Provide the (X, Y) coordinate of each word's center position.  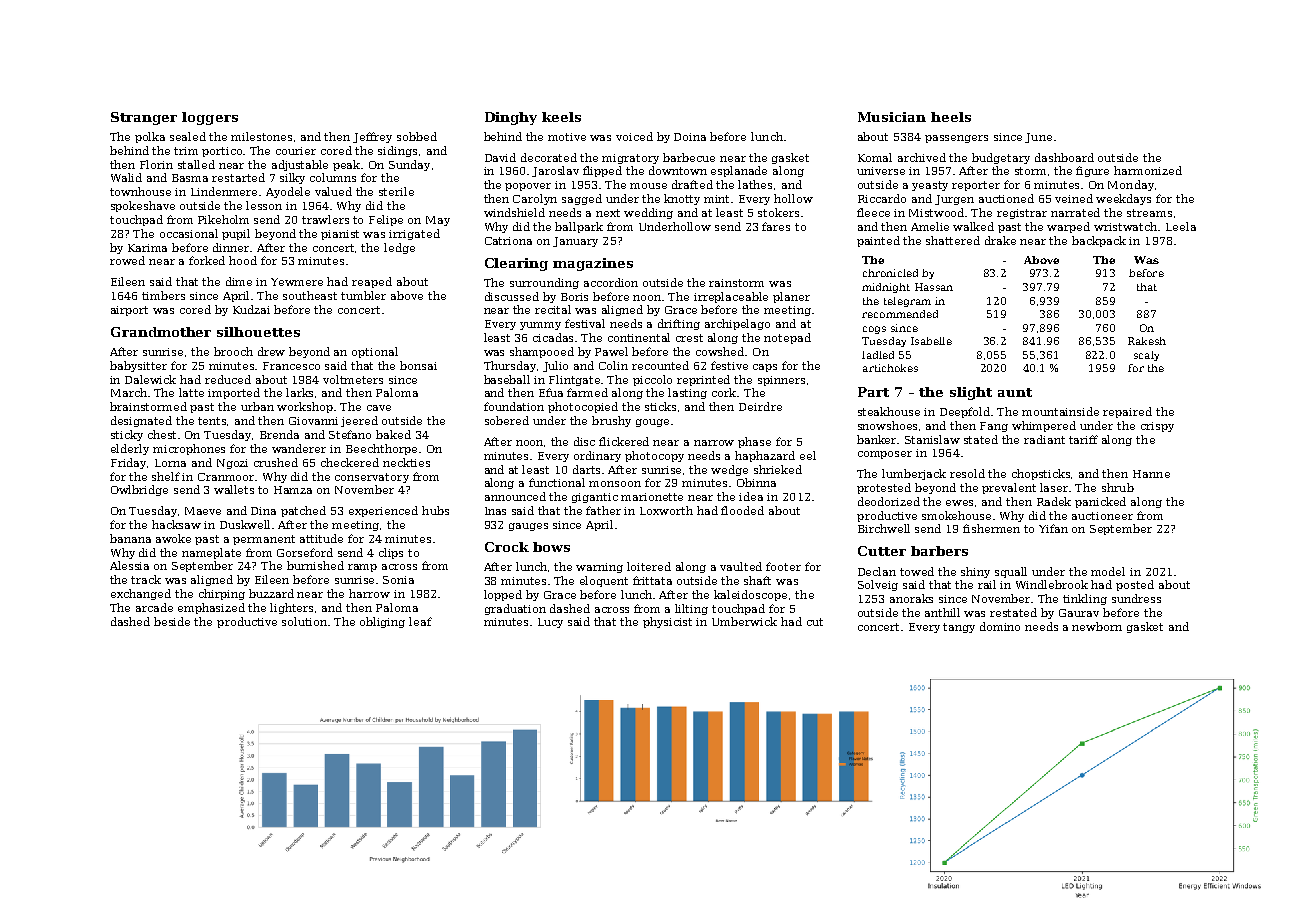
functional (557, 482)
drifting (679, 324)
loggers (210, 118)
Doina (690, 137)
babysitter (138, 366)
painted (878, 241)
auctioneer (1102, 516)
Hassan (934, 287)
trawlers (325, 219)
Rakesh (1147, 341)
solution (304, 621)
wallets (234, 489)
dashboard (1064, 157)
